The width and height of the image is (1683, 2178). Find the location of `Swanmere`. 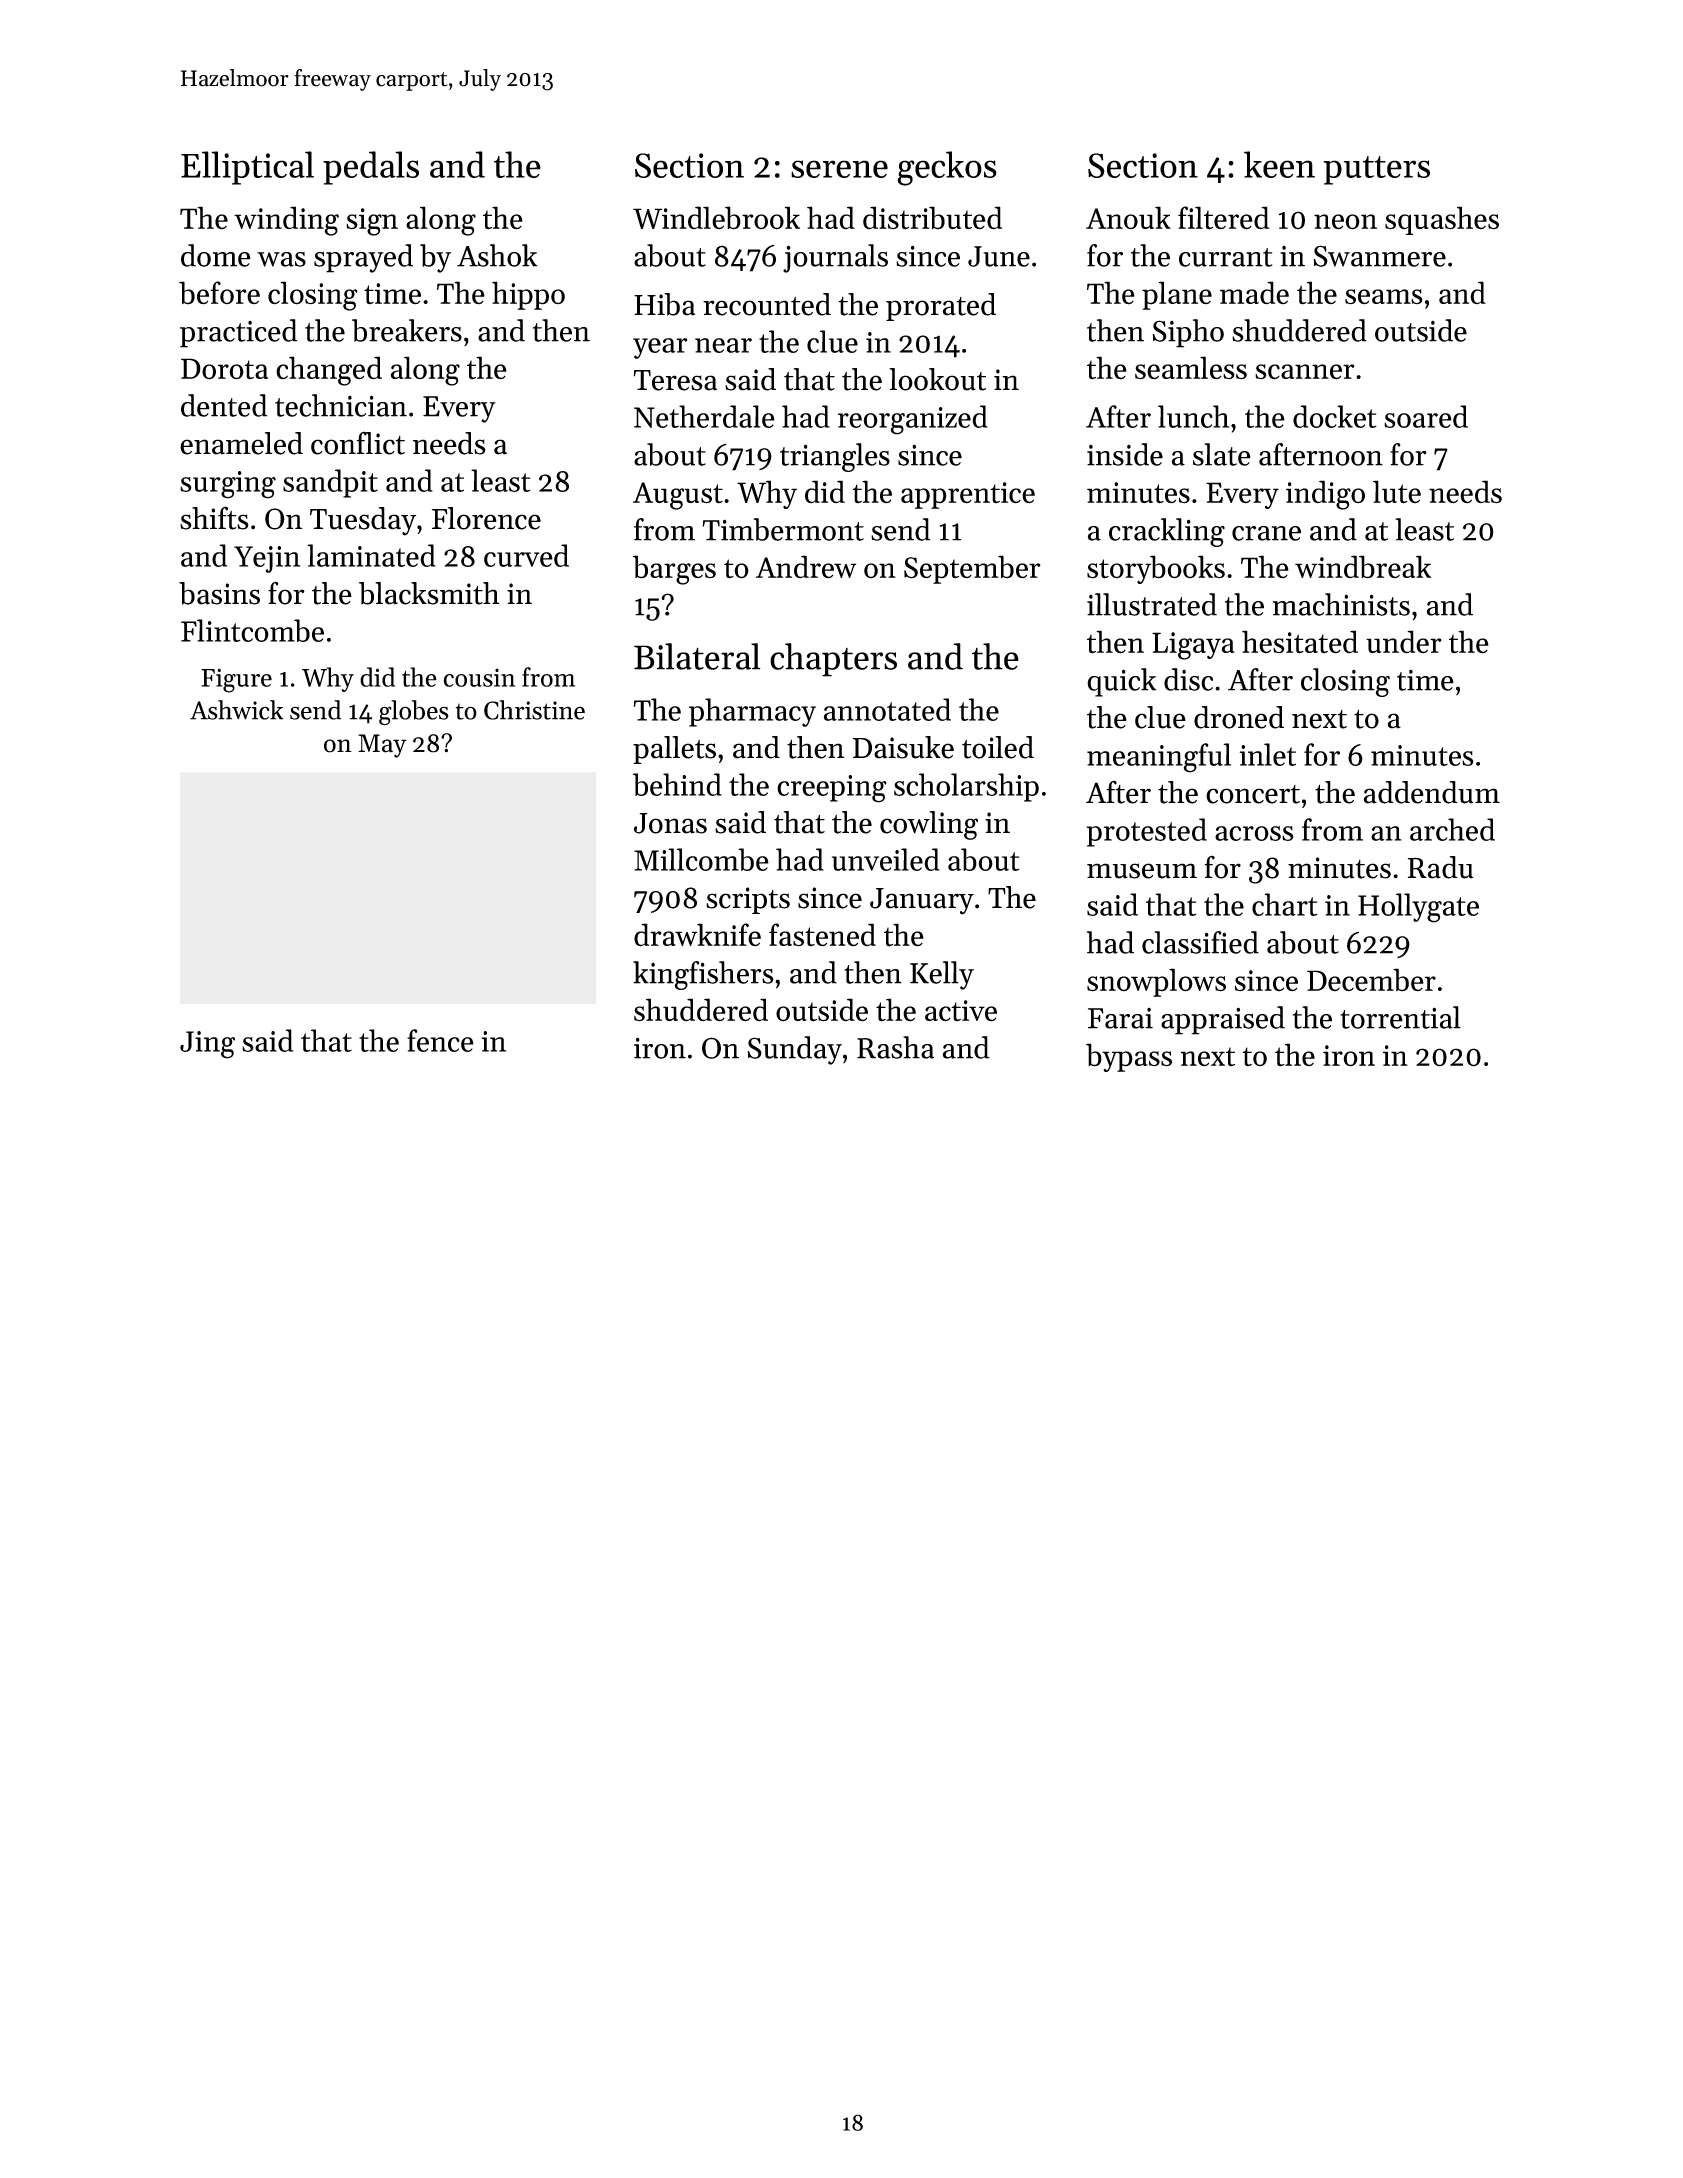

Swanmere is located at coordinates (1380, 256).
